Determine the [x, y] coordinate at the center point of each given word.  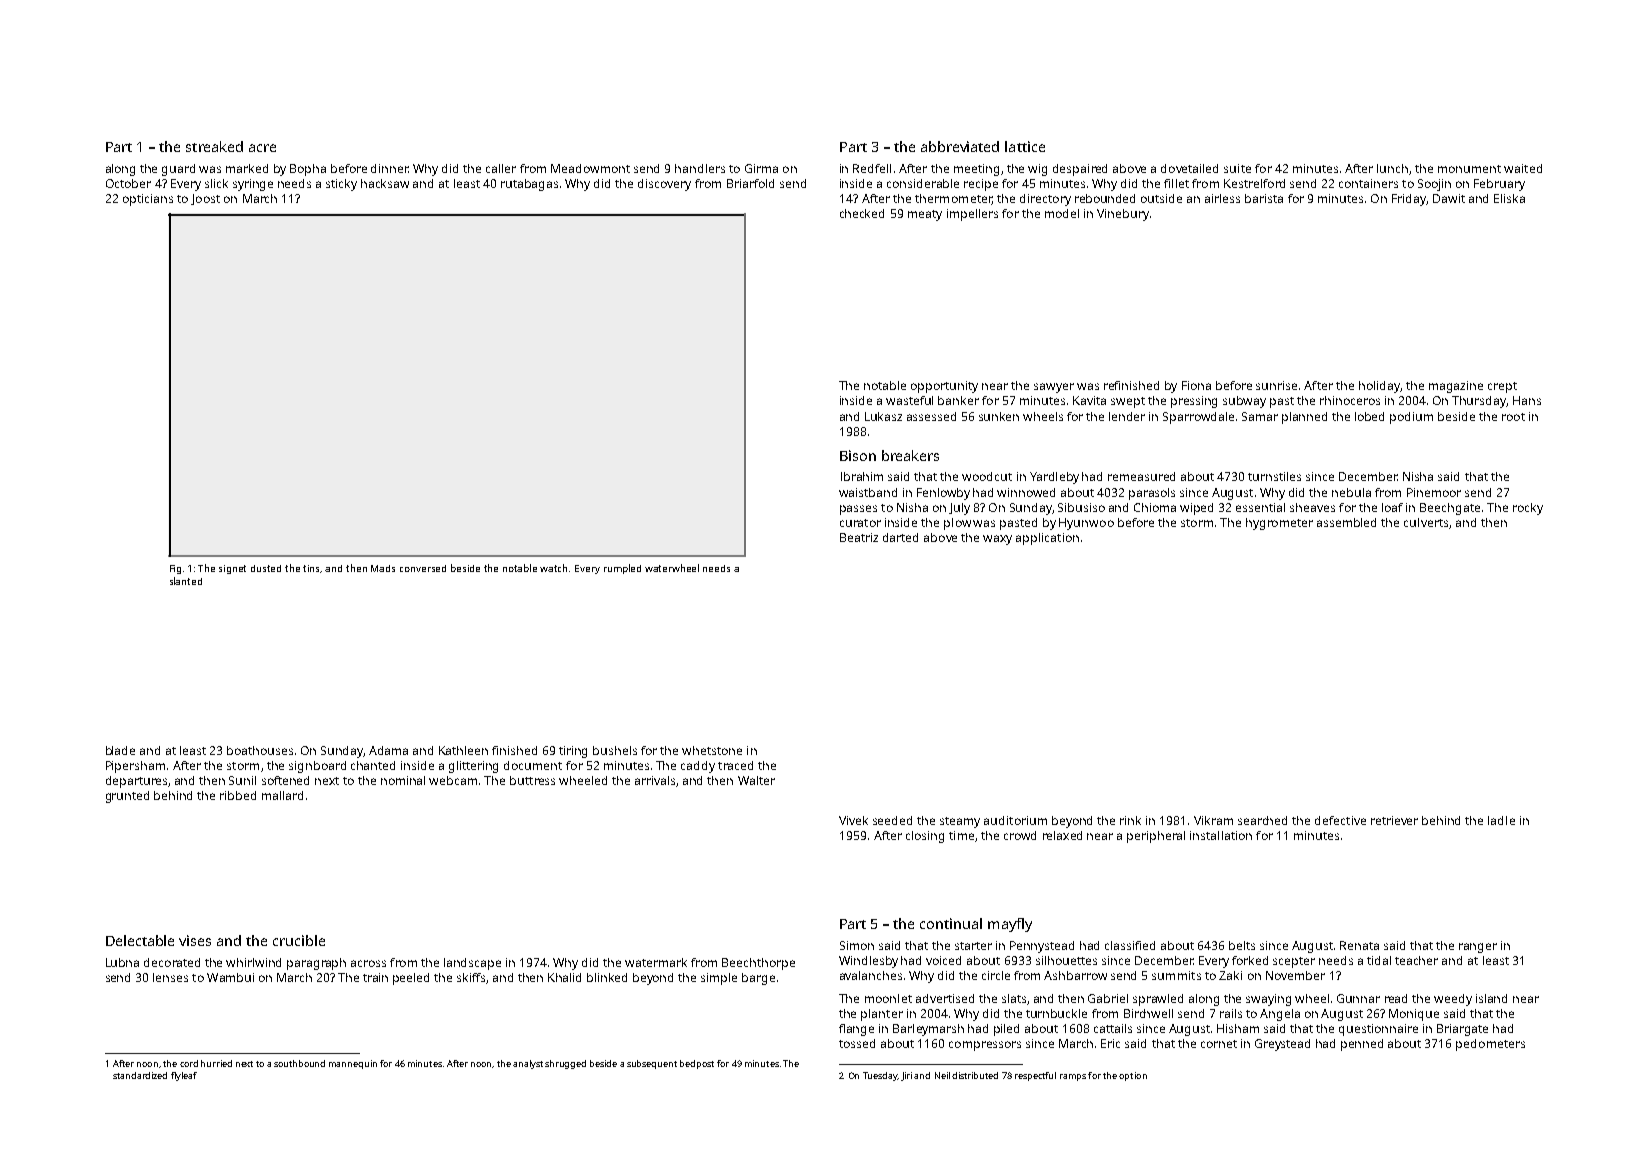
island [1491, 998]
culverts [1426, 522]
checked [862, 213]
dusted [266, 568]
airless [1222, 198]
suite [1237, 168]
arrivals [655, 780]
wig [1037, 170]
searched [1262, 820]
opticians [148, 200]
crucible [299, 940]
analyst [528, 1064]
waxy [997, 540]
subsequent [652, 1064]
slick [216, 183]
